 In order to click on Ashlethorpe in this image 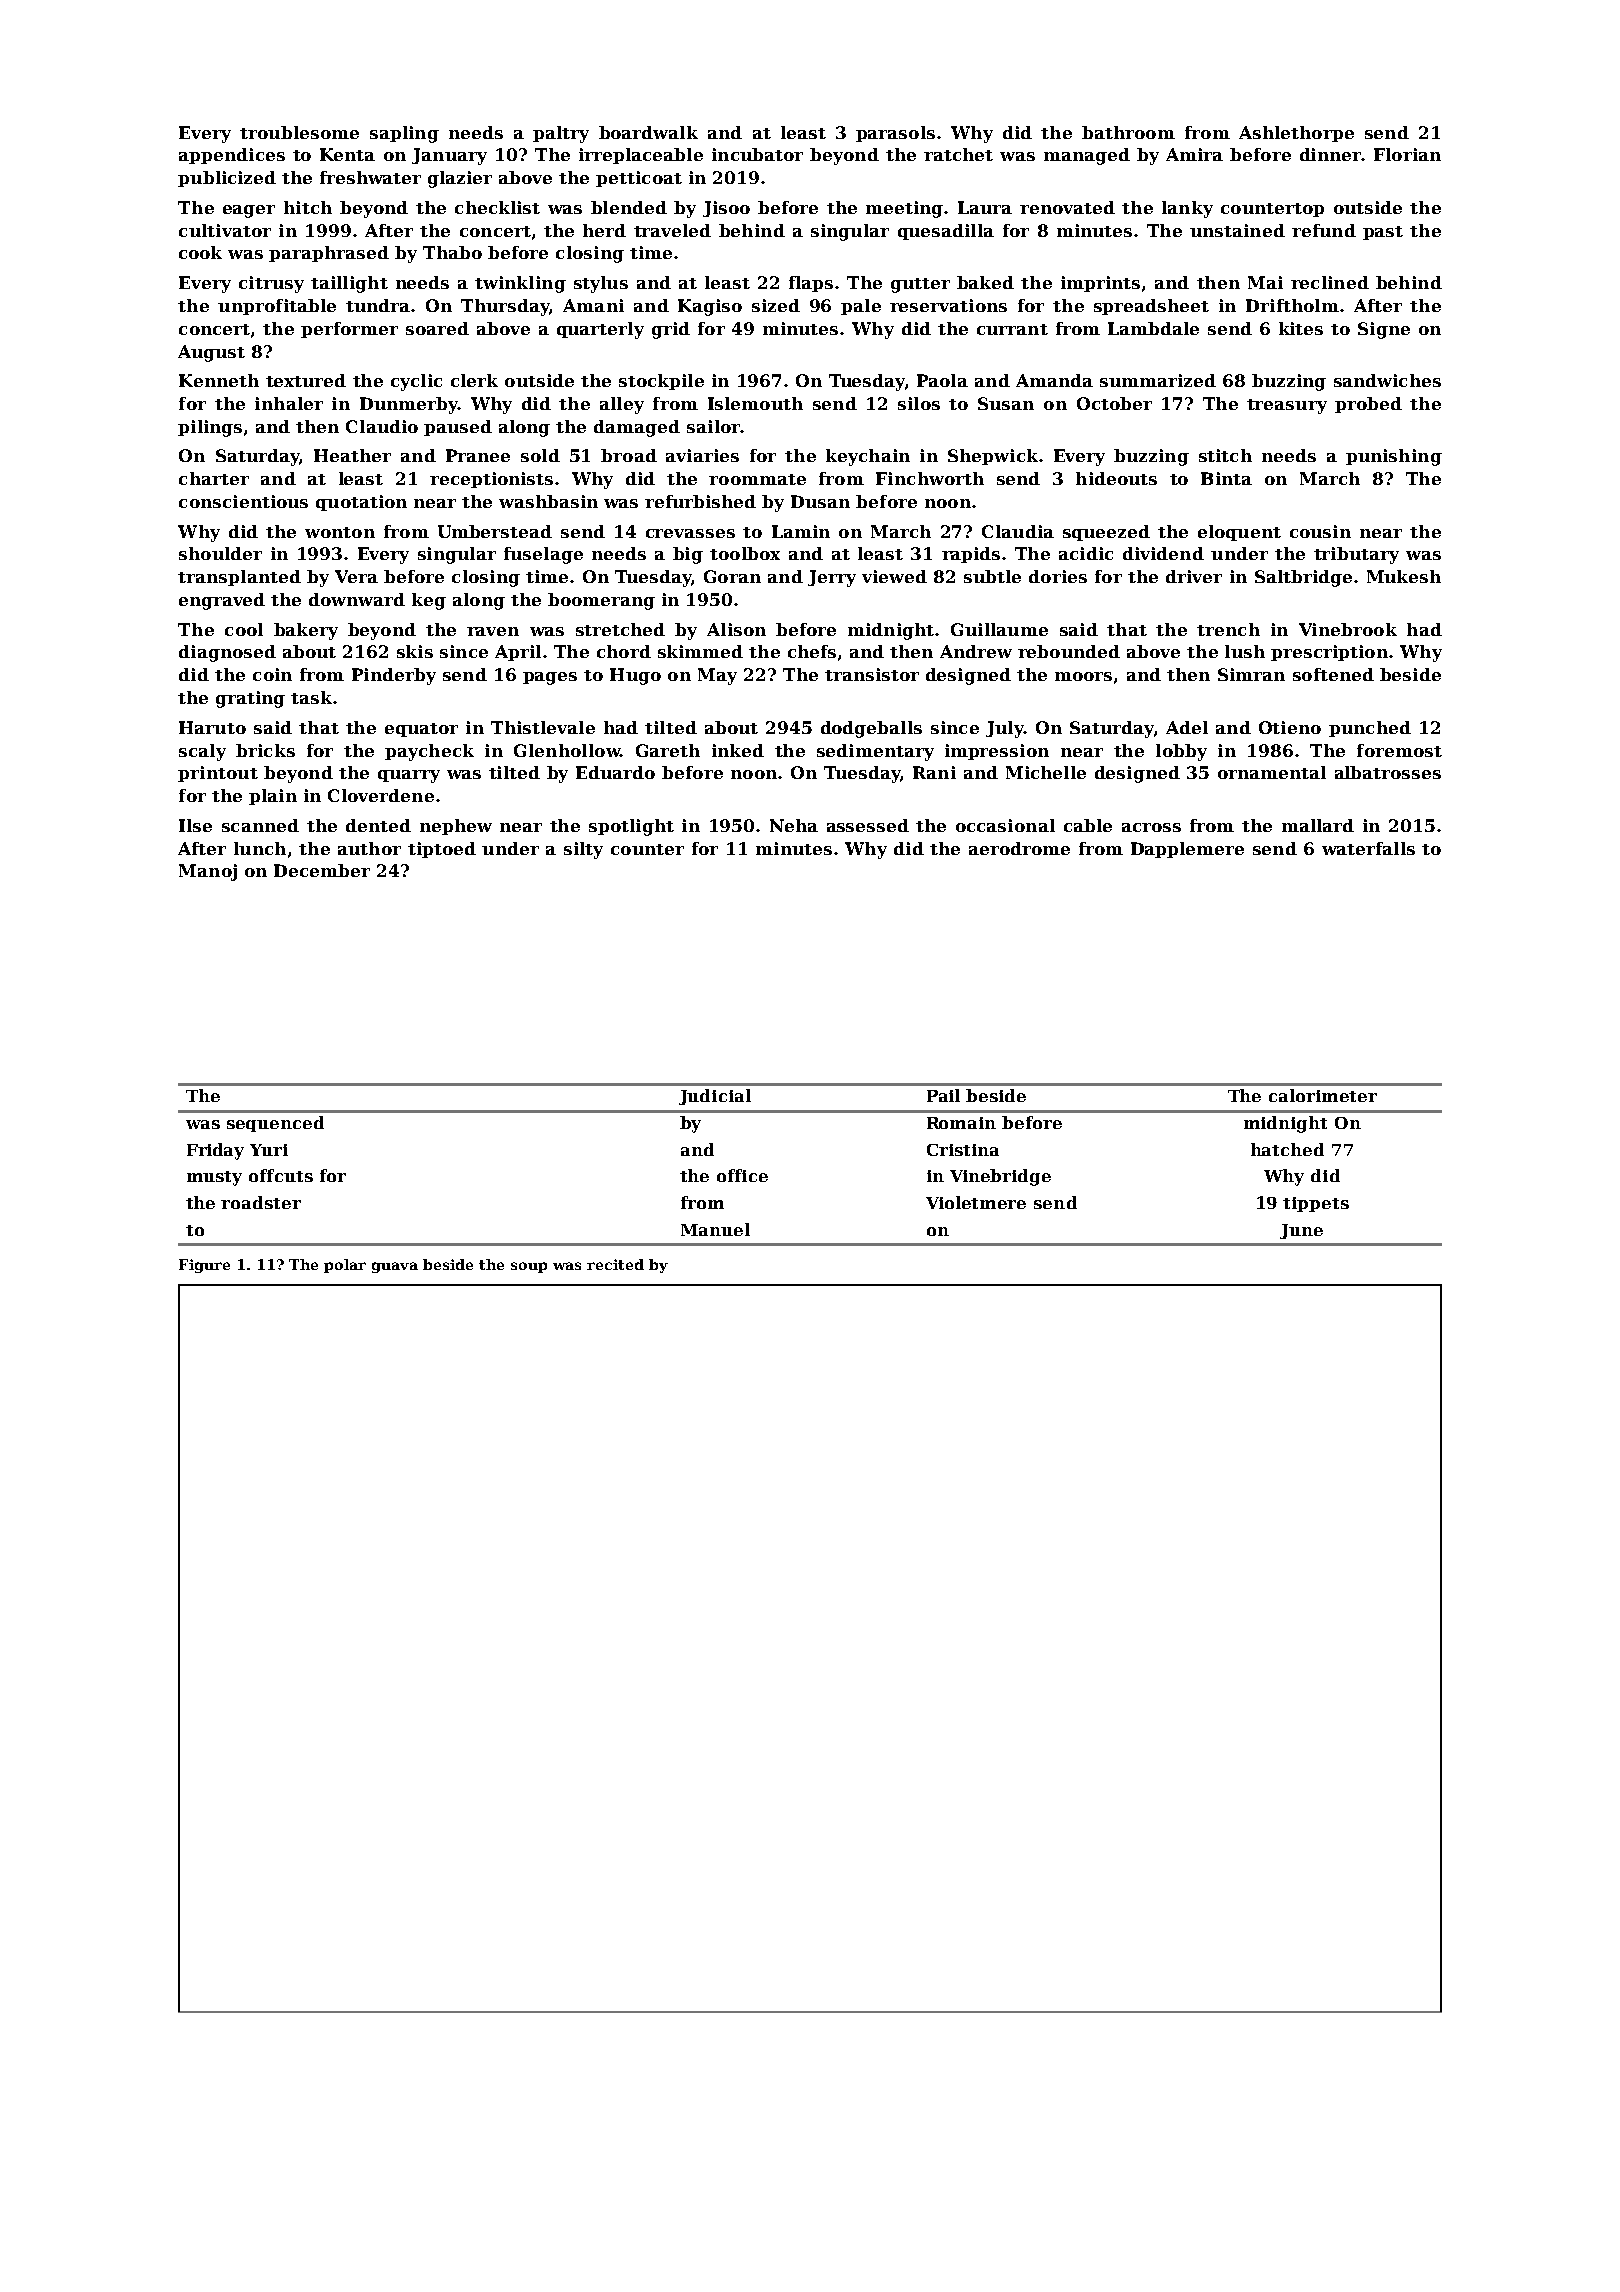, I will do `click(1296, 134)`.
